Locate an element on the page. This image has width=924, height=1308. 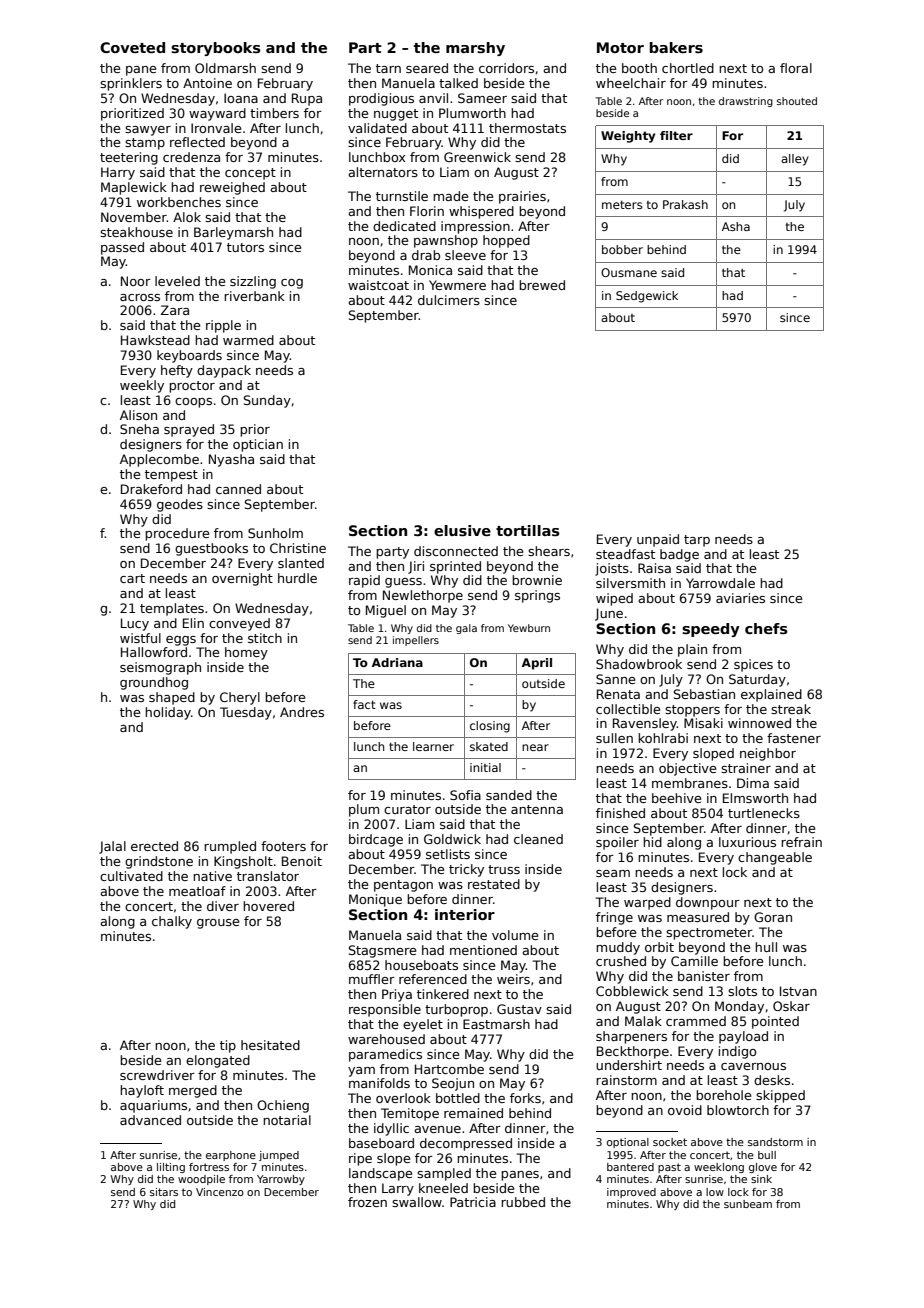
Vincenzo is located at coordinates (220, 1192).
